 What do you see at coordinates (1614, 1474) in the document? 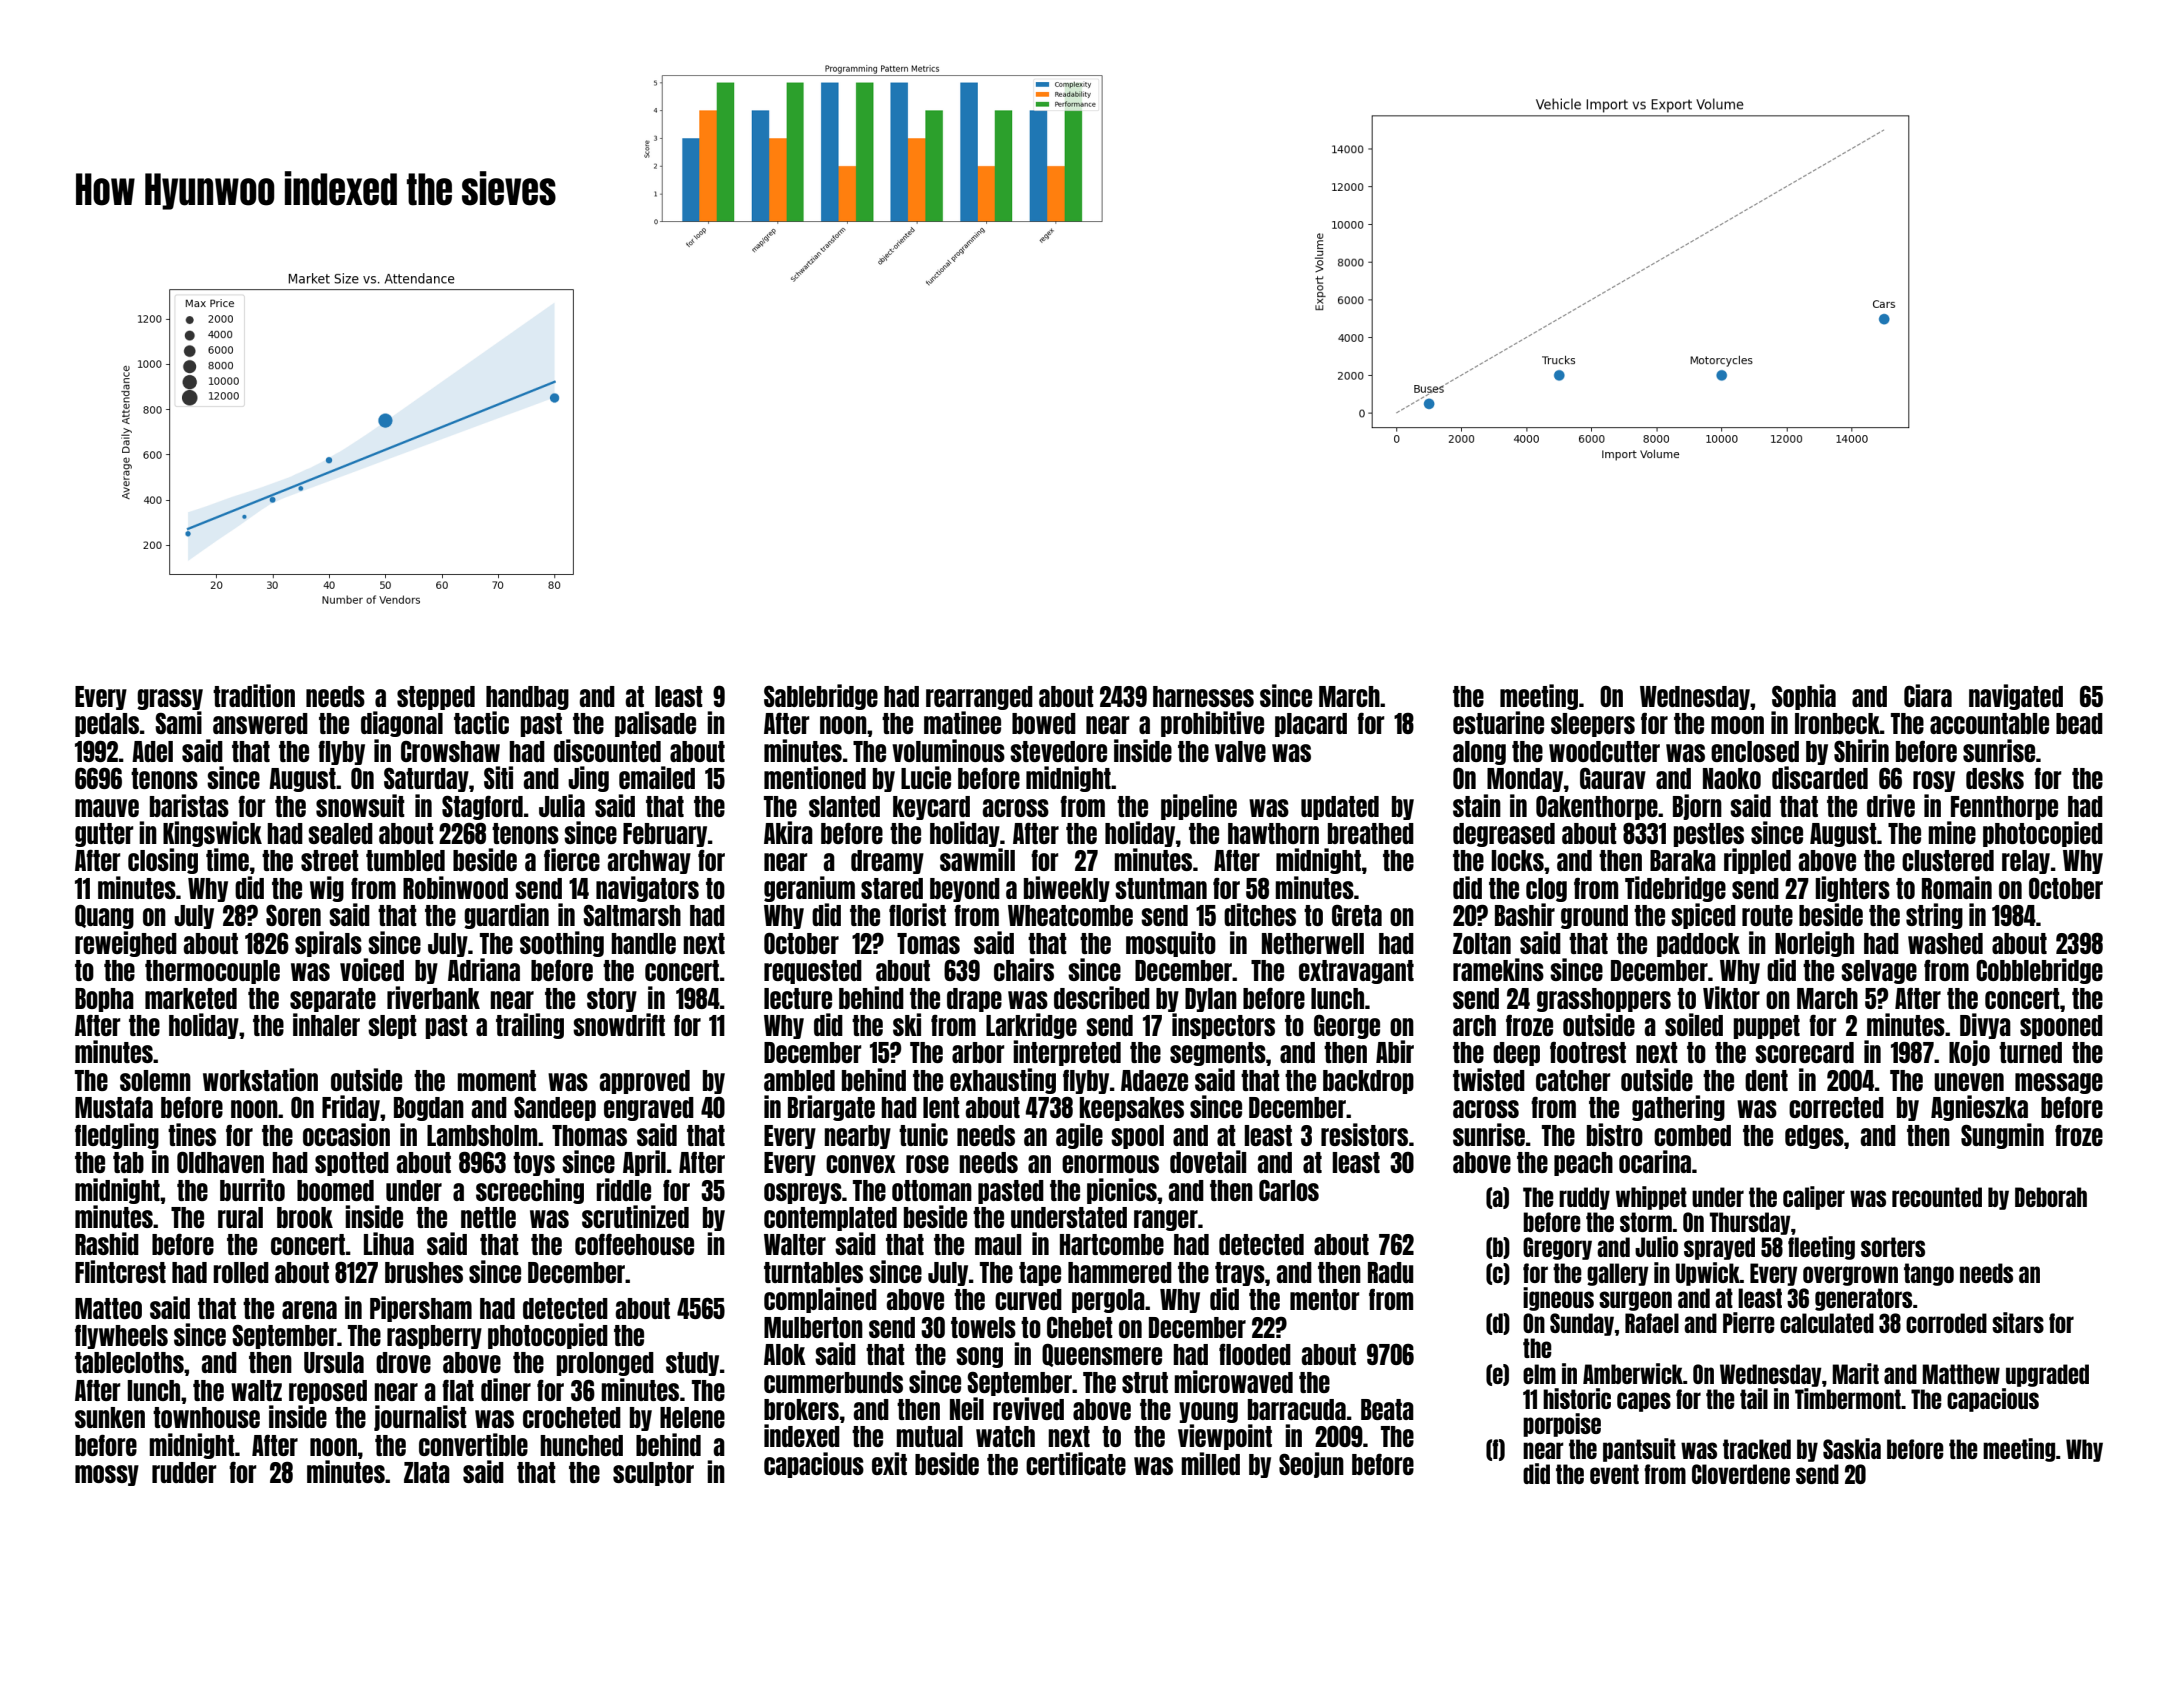
I see `event` at bounding box center [1614, 1474].
